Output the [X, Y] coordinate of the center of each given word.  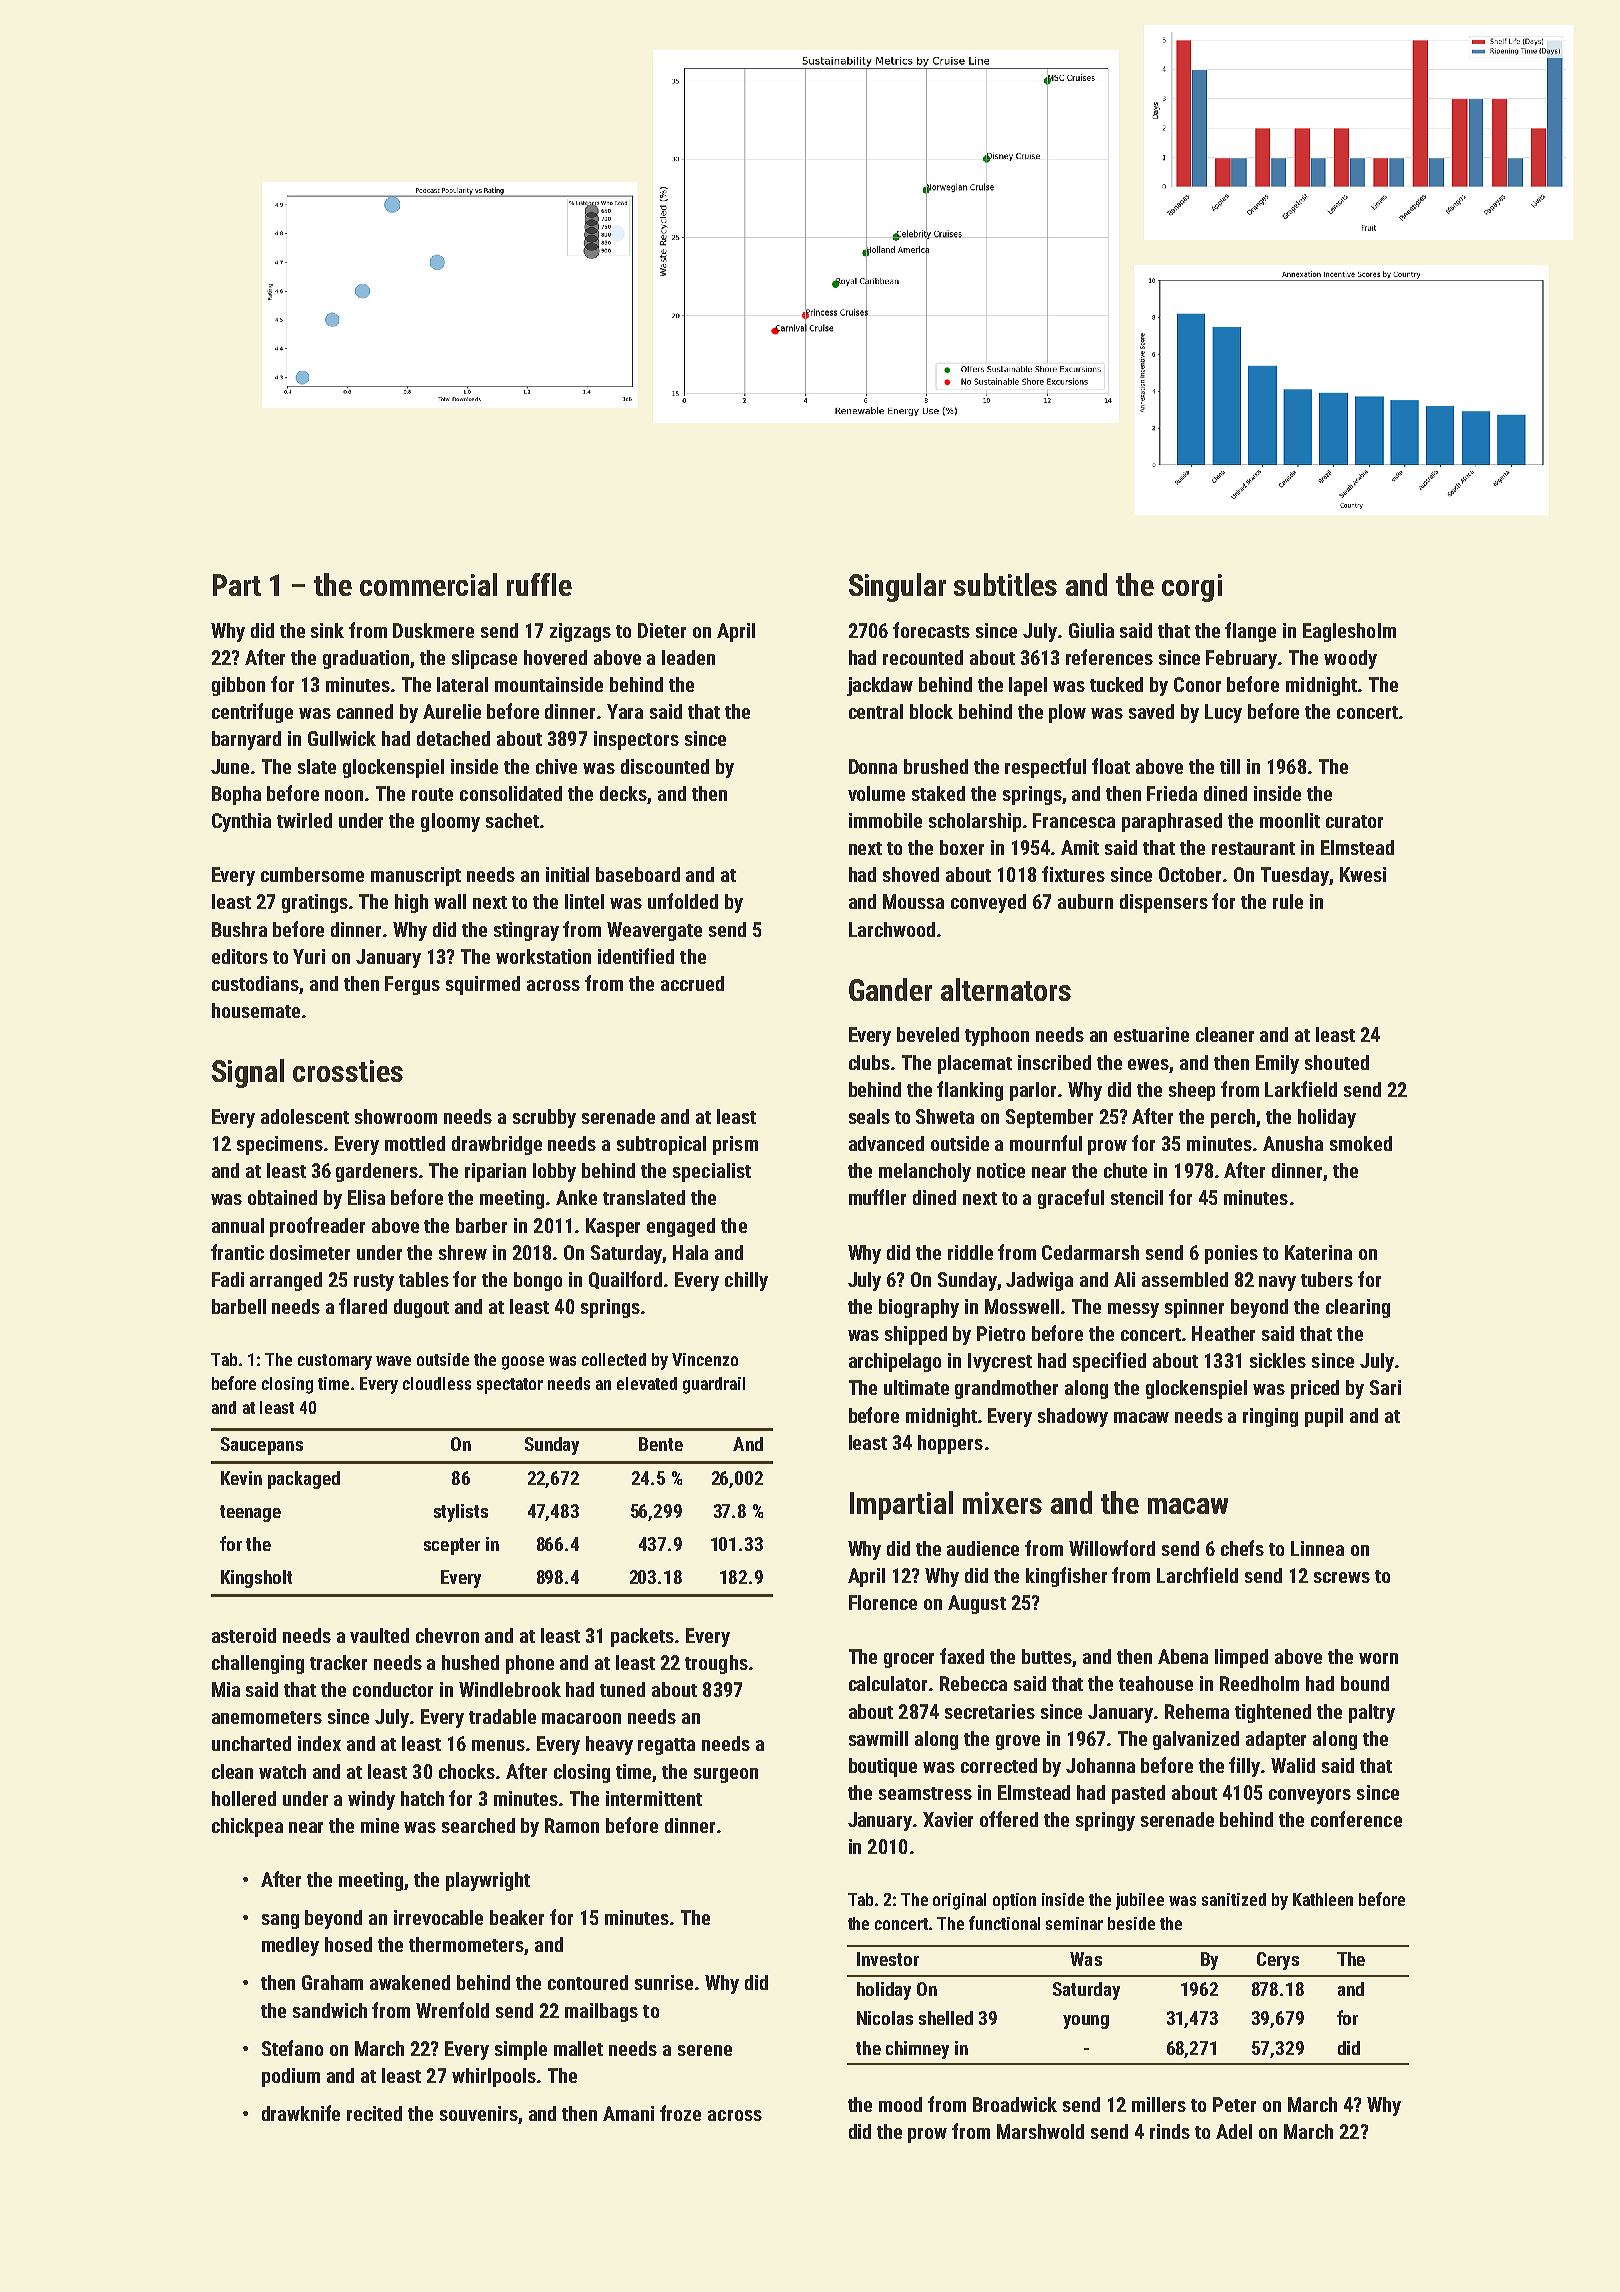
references [1109, 657]
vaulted [379, 1635]
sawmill [878, 1738]
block [931, 711]
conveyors [1310, 1796]
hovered [555, 657]
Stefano [292, 2048]
